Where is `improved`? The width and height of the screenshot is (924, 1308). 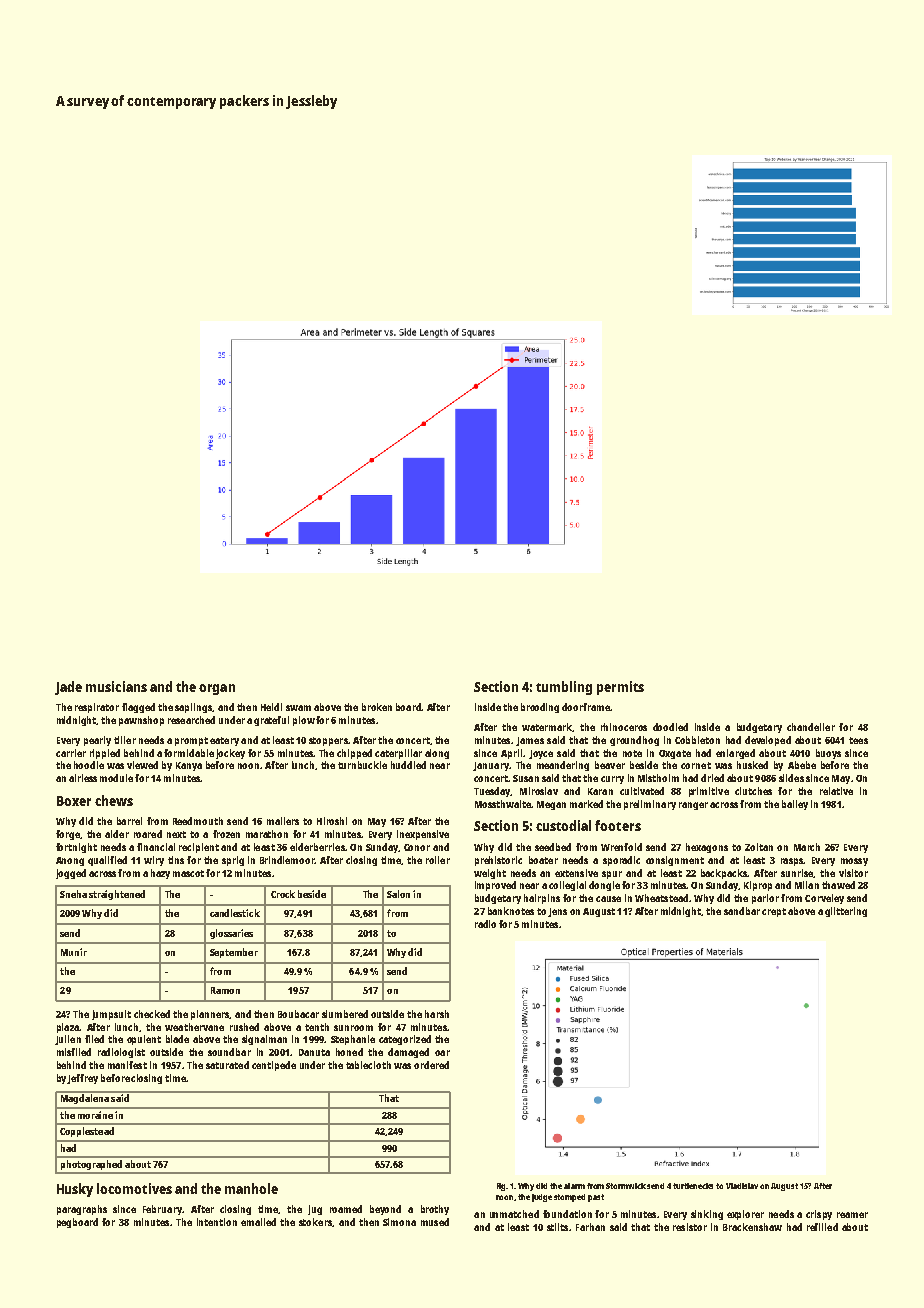 improved is located at coordinates (495, 886).
